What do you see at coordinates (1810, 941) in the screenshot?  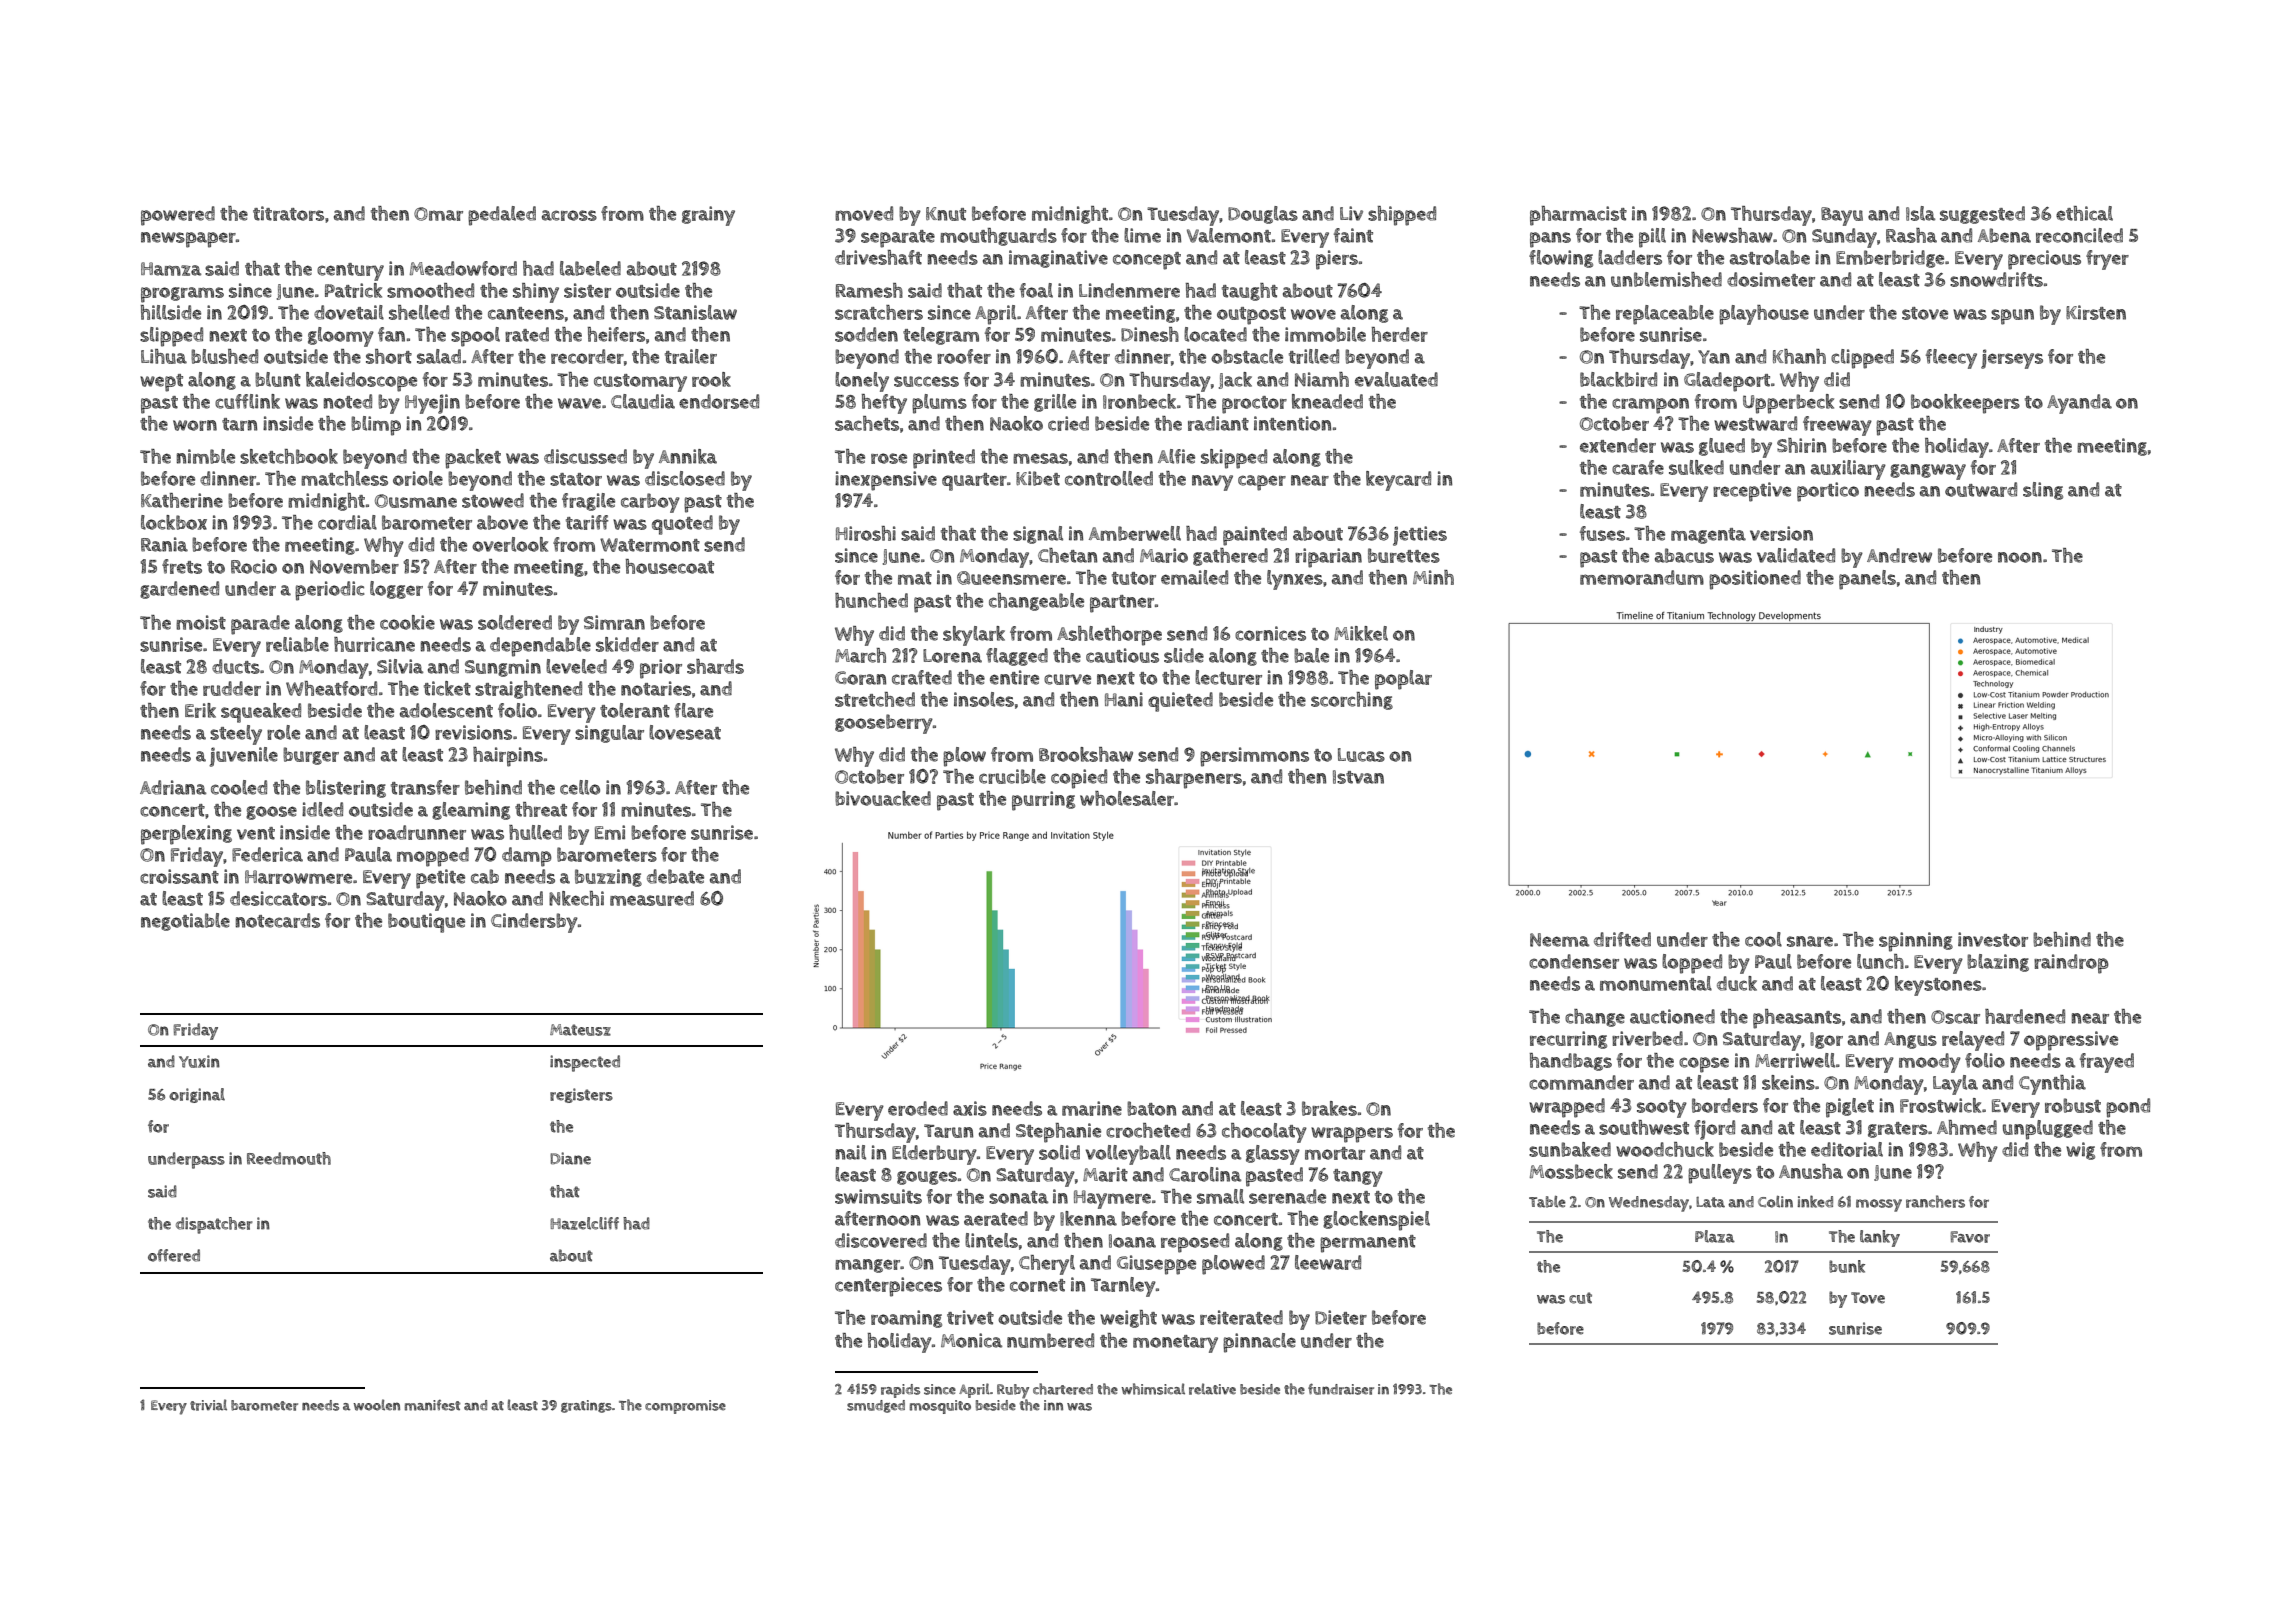 I see `snare` at bounding box center [1810, 941].
